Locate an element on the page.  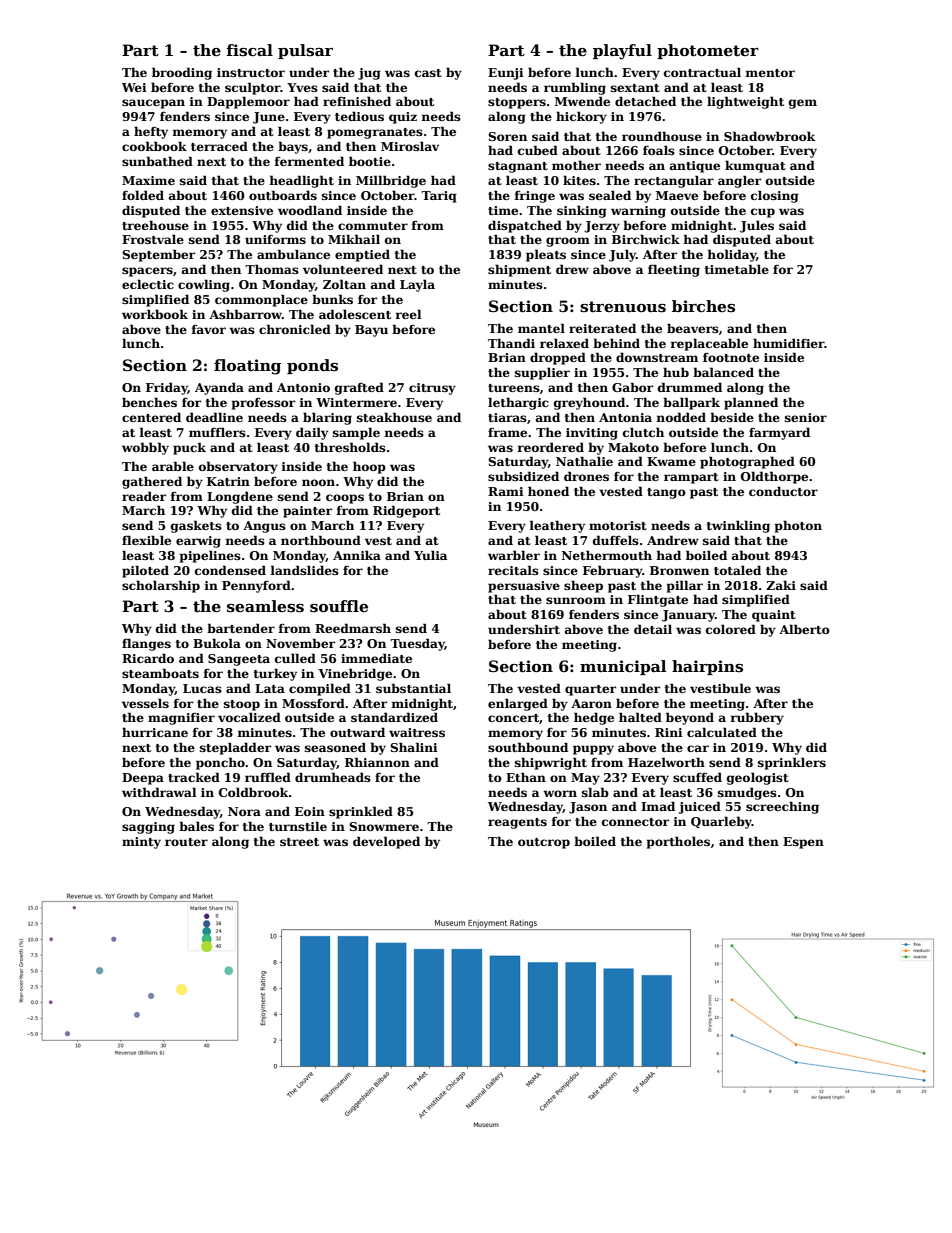
router is located at coordinates (186, 842).
